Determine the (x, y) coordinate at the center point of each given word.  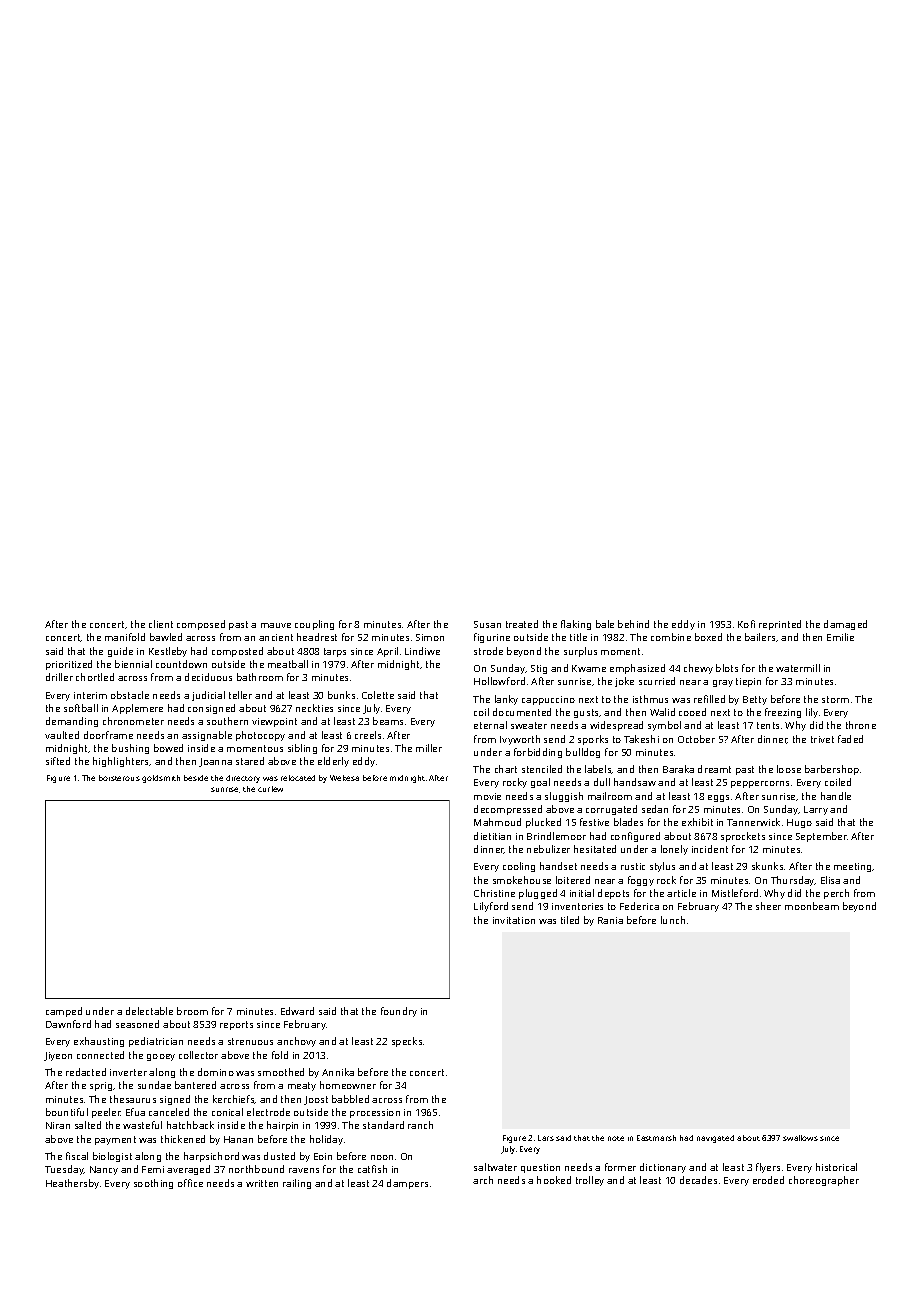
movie (487, 796)
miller (429, 748)
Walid (662, 712)
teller (240, 695)
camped (64, 1012)
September (821, 837)
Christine (494, 893)
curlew (270, 789)
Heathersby (72, 1184)
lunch (673, 920)
